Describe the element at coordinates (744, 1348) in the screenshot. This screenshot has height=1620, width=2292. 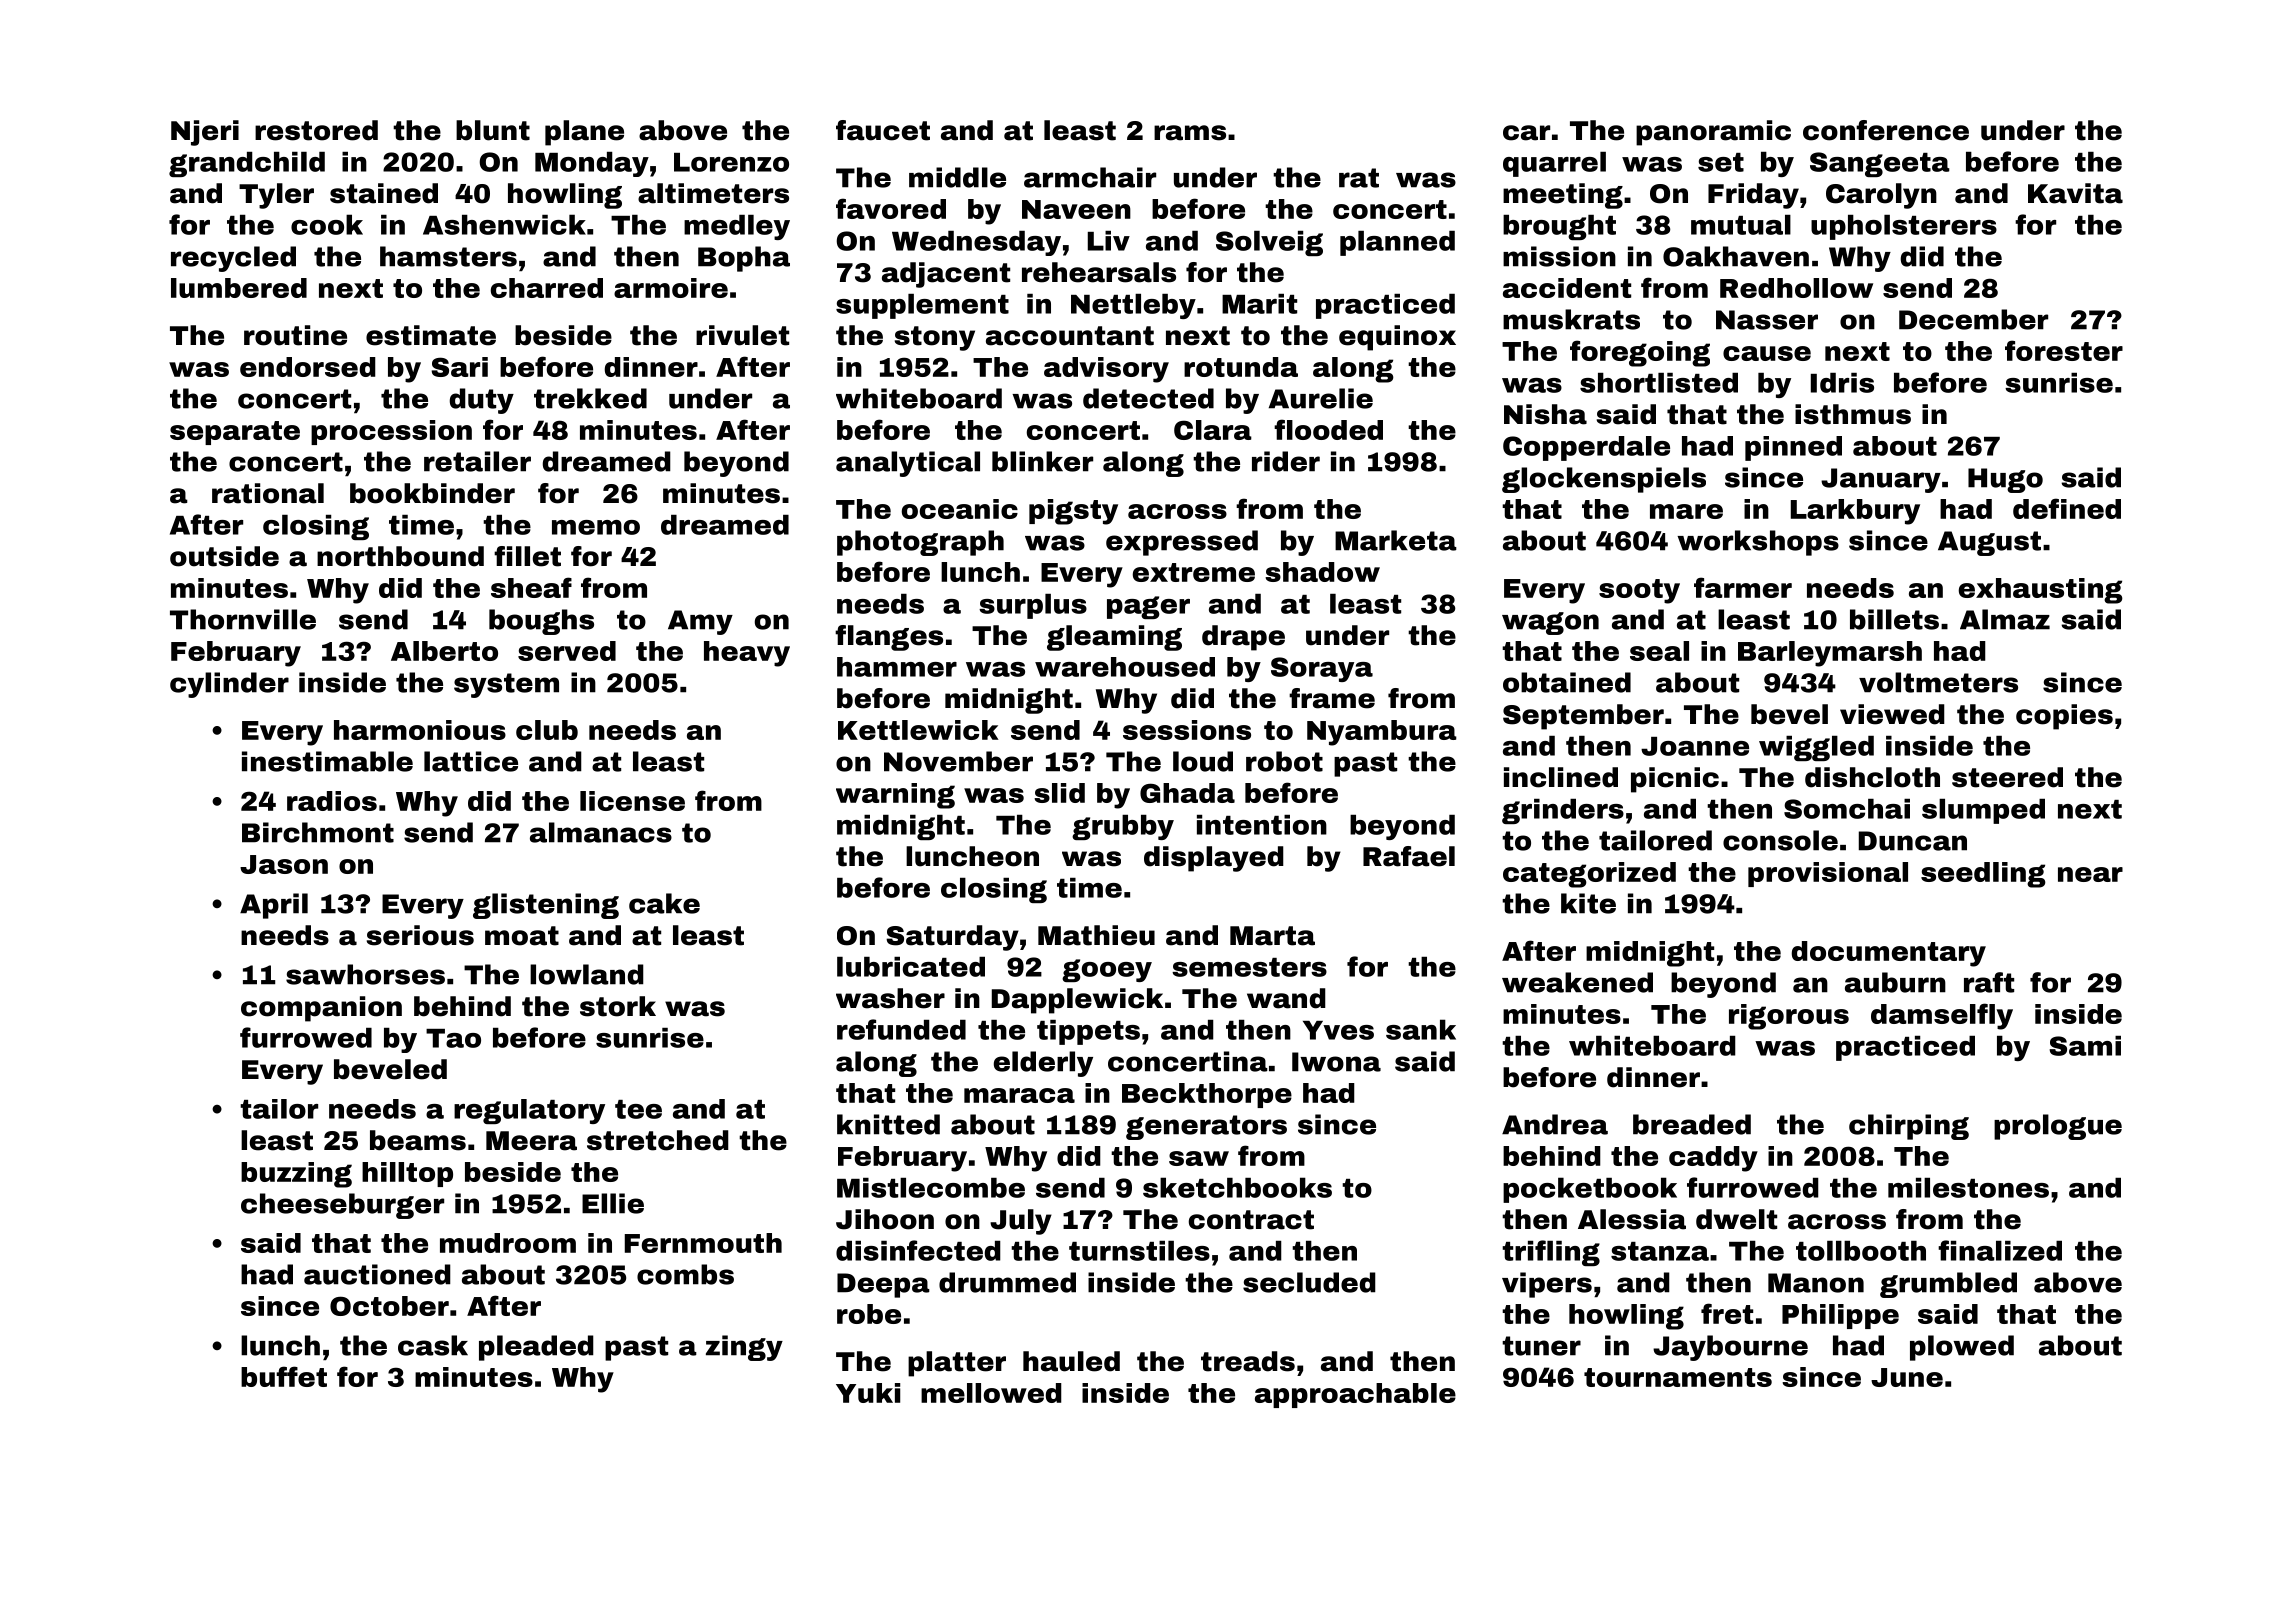
I see `zingy` at that location.
